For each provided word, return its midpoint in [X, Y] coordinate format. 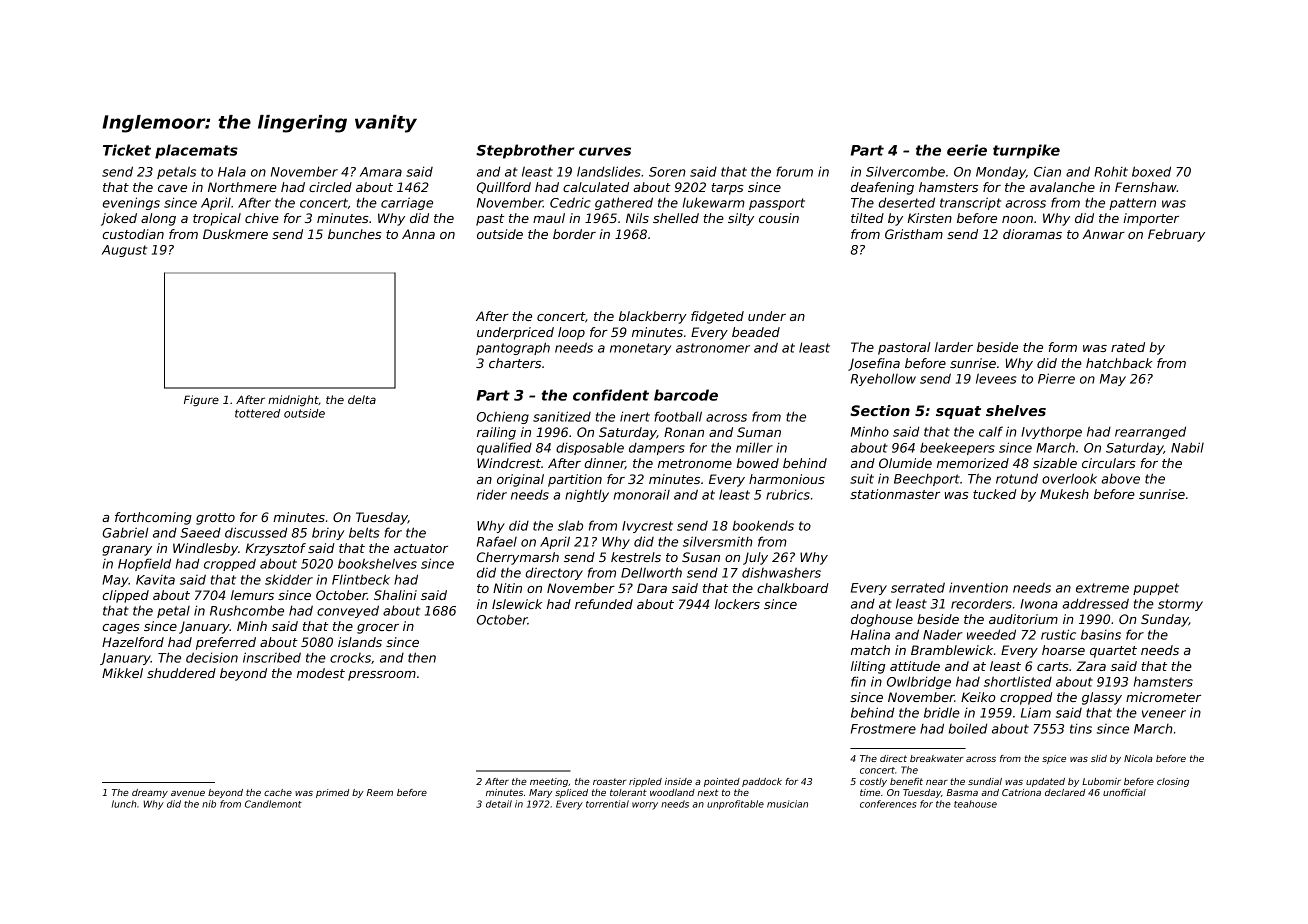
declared [1065, 792]
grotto [215, 519]
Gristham [914, 234]
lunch [124, 804]
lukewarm [714, 202]
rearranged [1150, 432]
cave [172, 188]
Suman [759, 432]
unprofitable [735, 805]
